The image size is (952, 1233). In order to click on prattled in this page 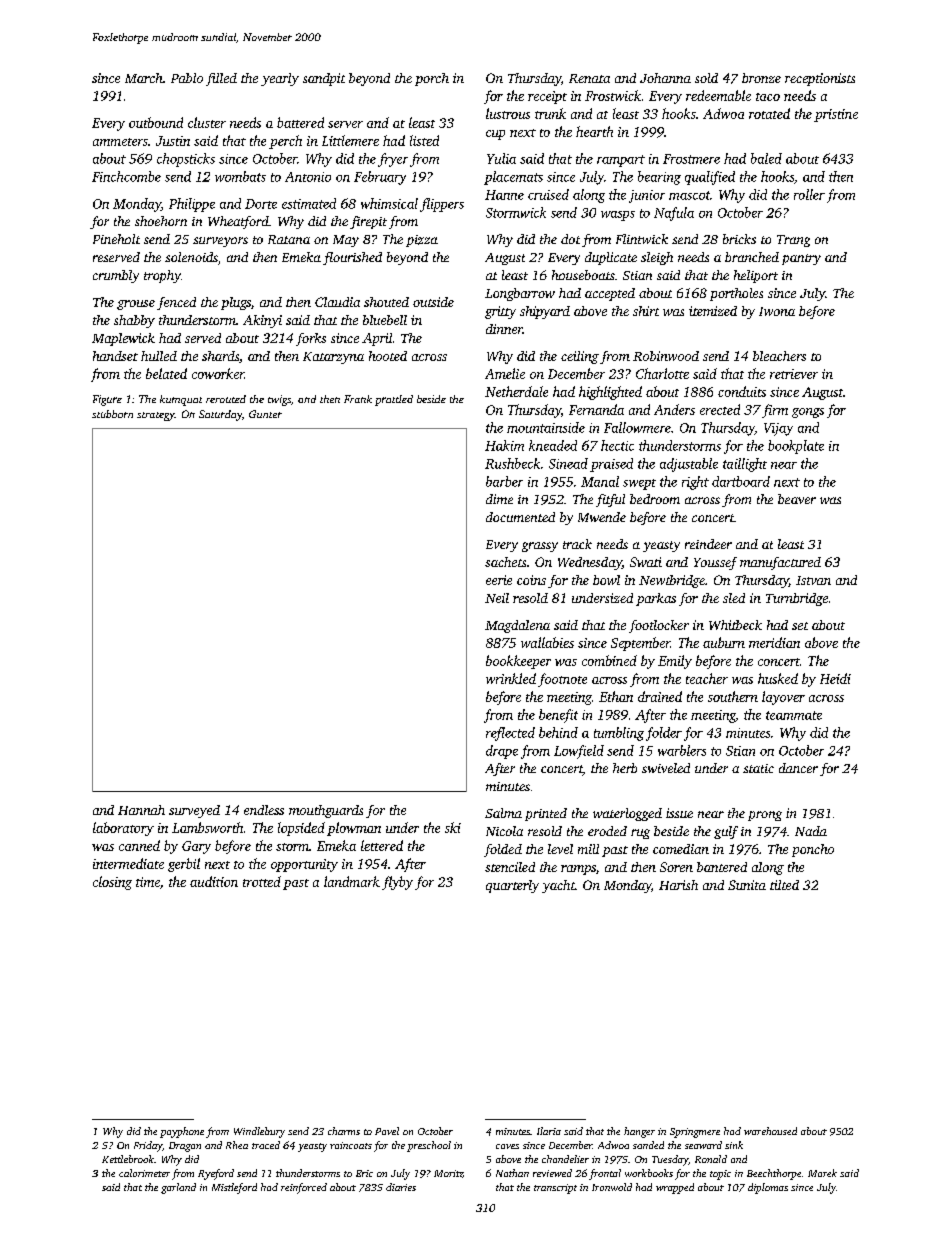, I will do `click(394, 400)`.
